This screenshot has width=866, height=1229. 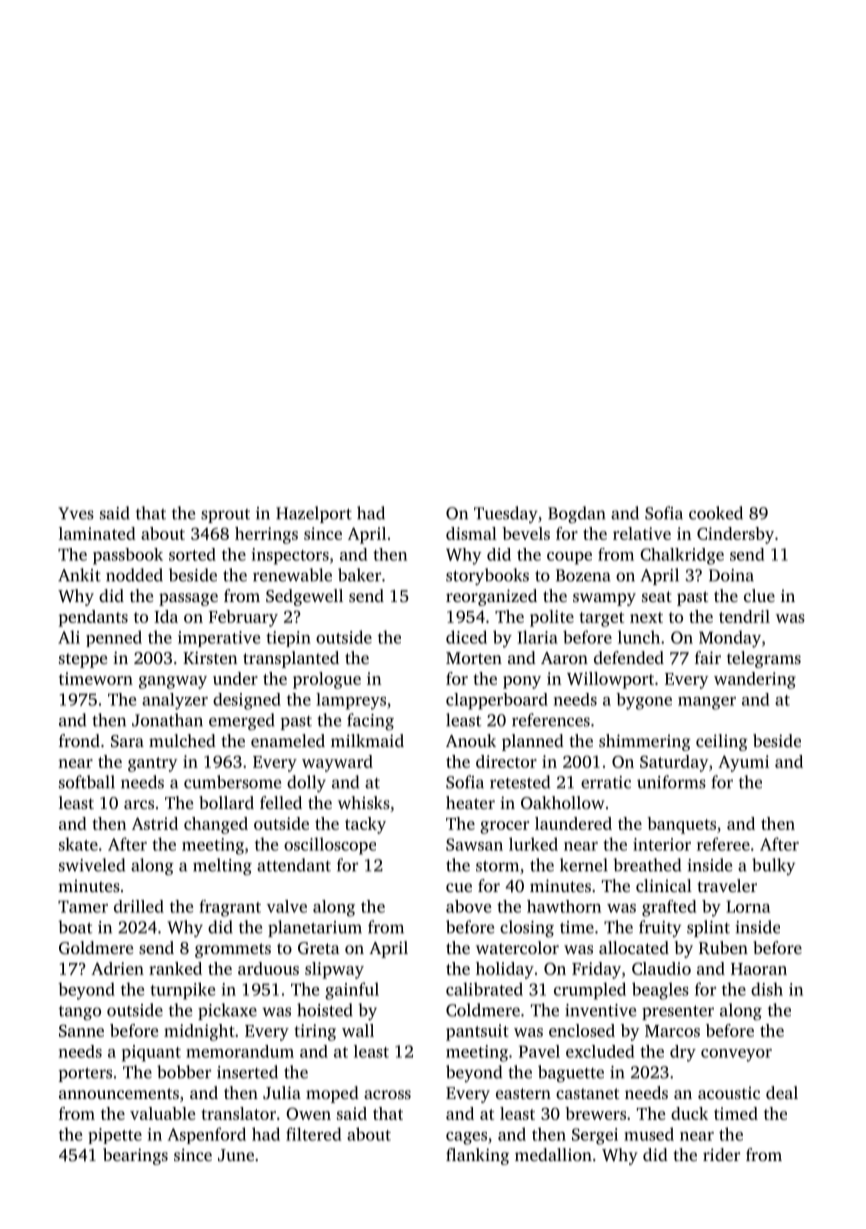 What do you see at coordinates (83, 906) in the screenshot?
I see `Tamer` at bounding box center [83, 906].
